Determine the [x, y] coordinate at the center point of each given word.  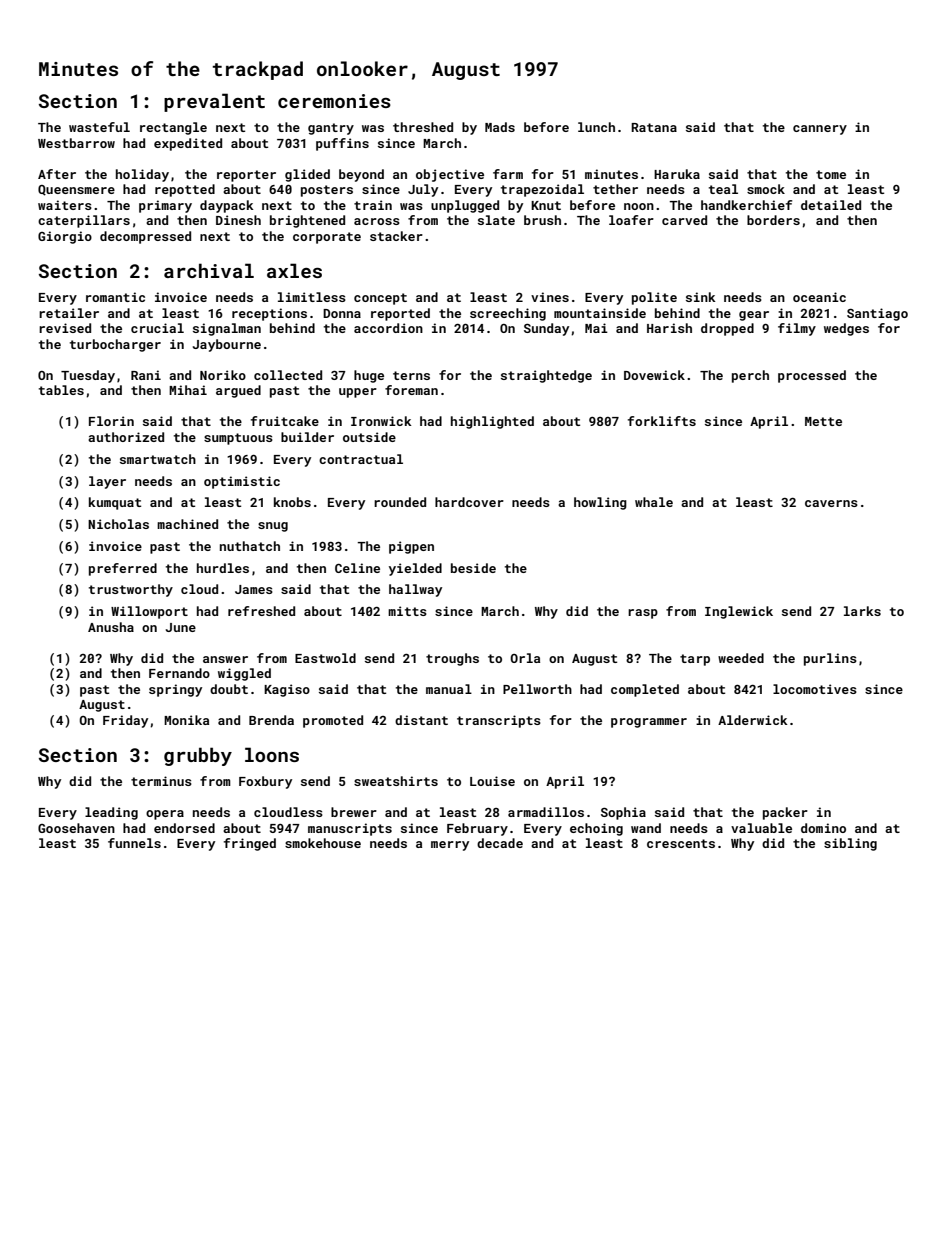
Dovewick [654, 375]
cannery [820, 130]
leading [111, 813]
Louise [492, 781]
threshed [423, 127]
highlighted [492, 422]
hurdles [223, 568]
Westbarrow [76, 143]
